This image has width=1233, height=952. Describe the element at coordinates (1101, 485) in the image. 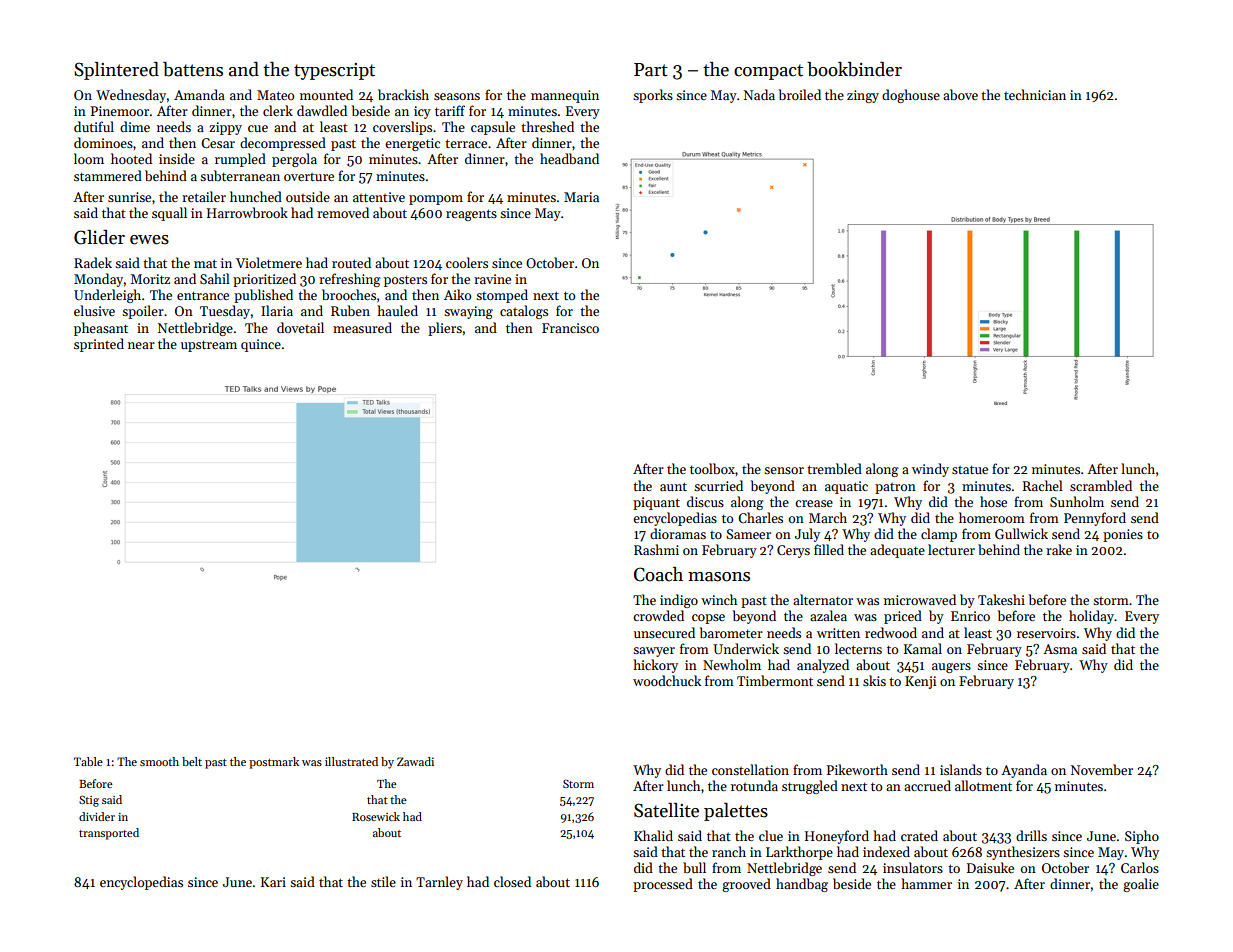

I see `scrambled` at that location.
